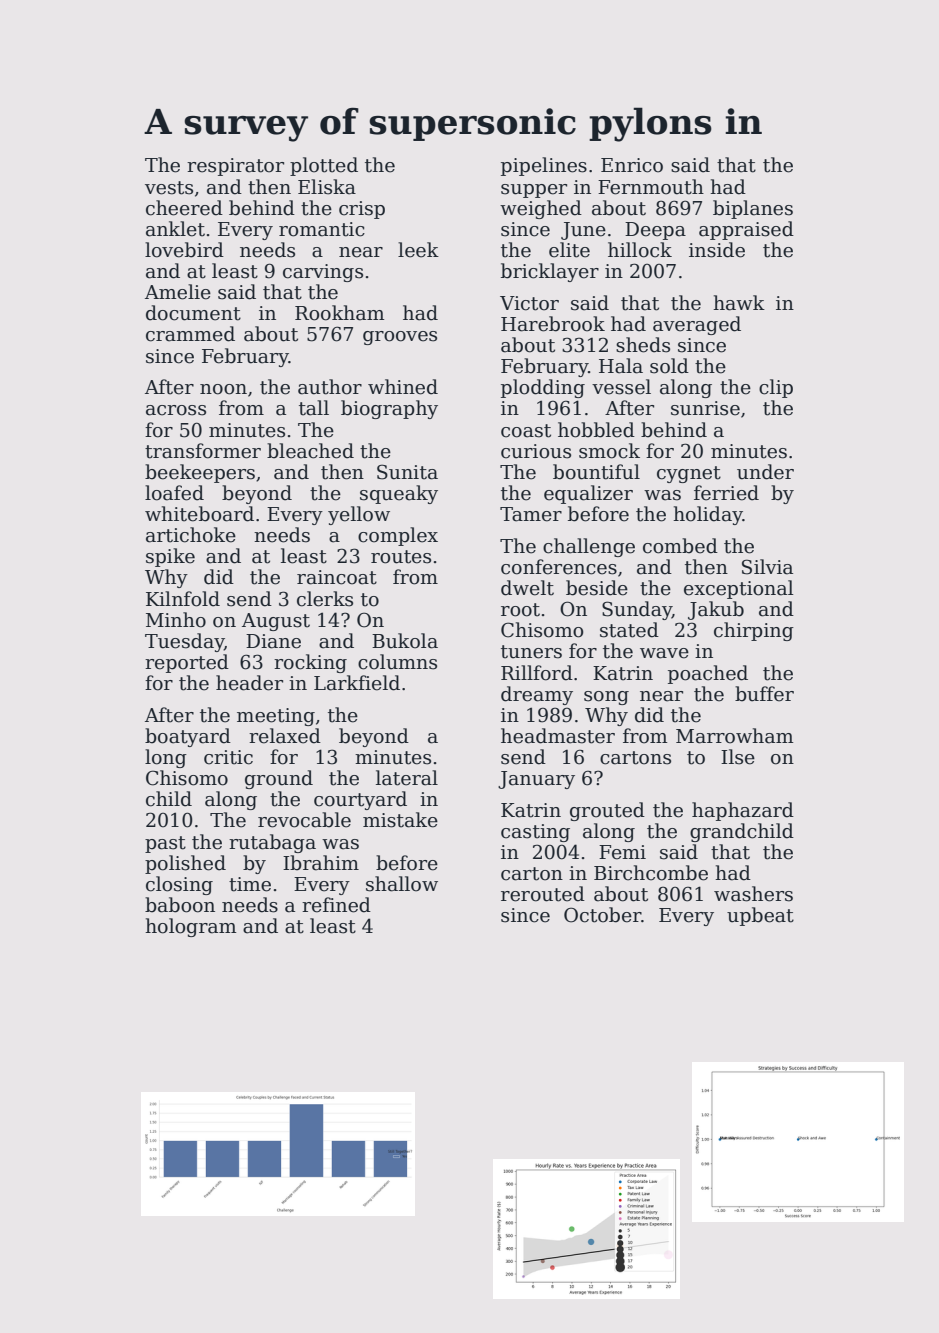 The width and height of the image is (939, 1333). Describe the element at coordinates (597, 588) in the image. I see `beside` at that location.
